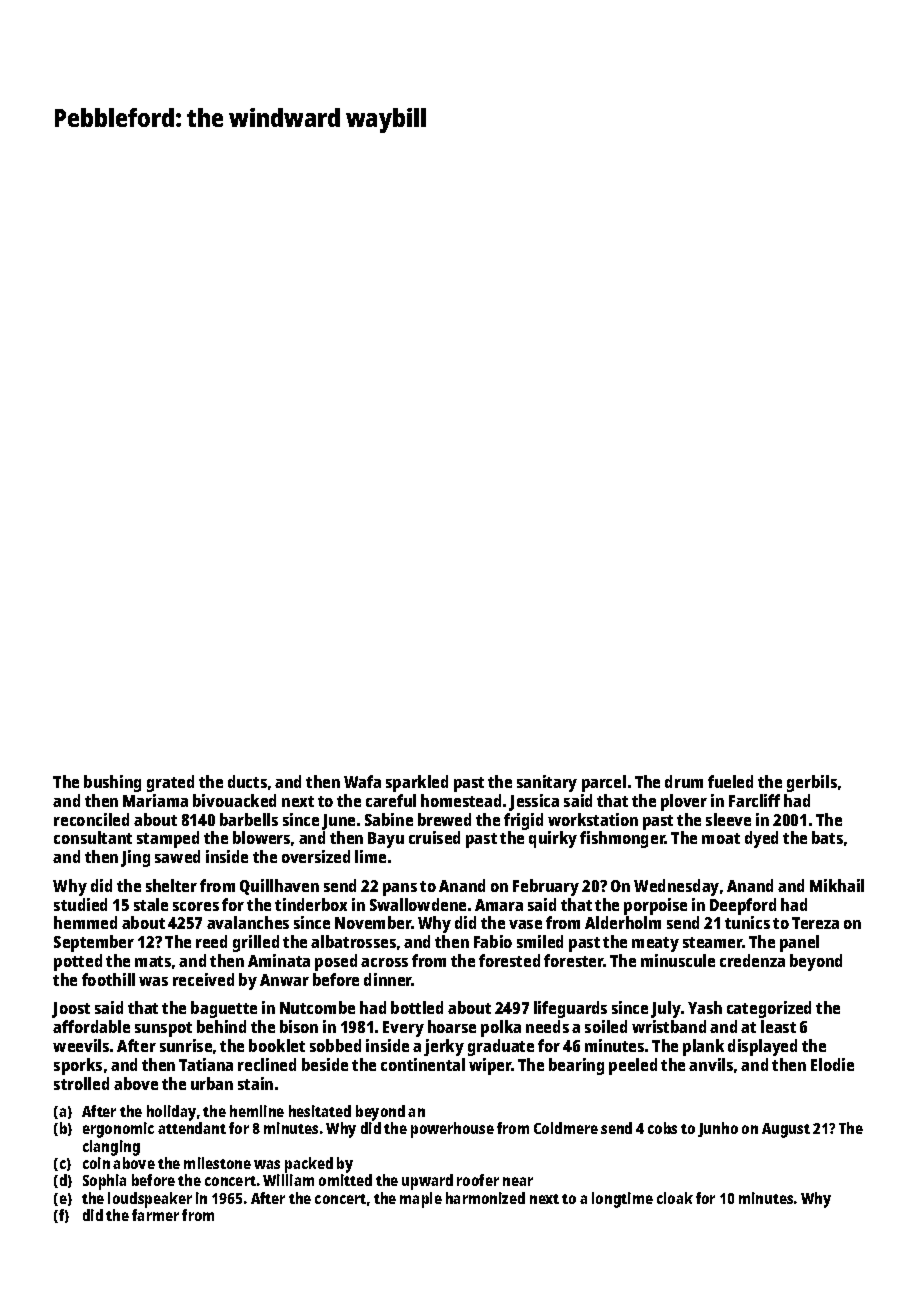 The width and height of the image is (924, 1308). What do you see at coordinates (769, 1009) in the image?
I see `categorized` at bounding box center [769, 1009].
